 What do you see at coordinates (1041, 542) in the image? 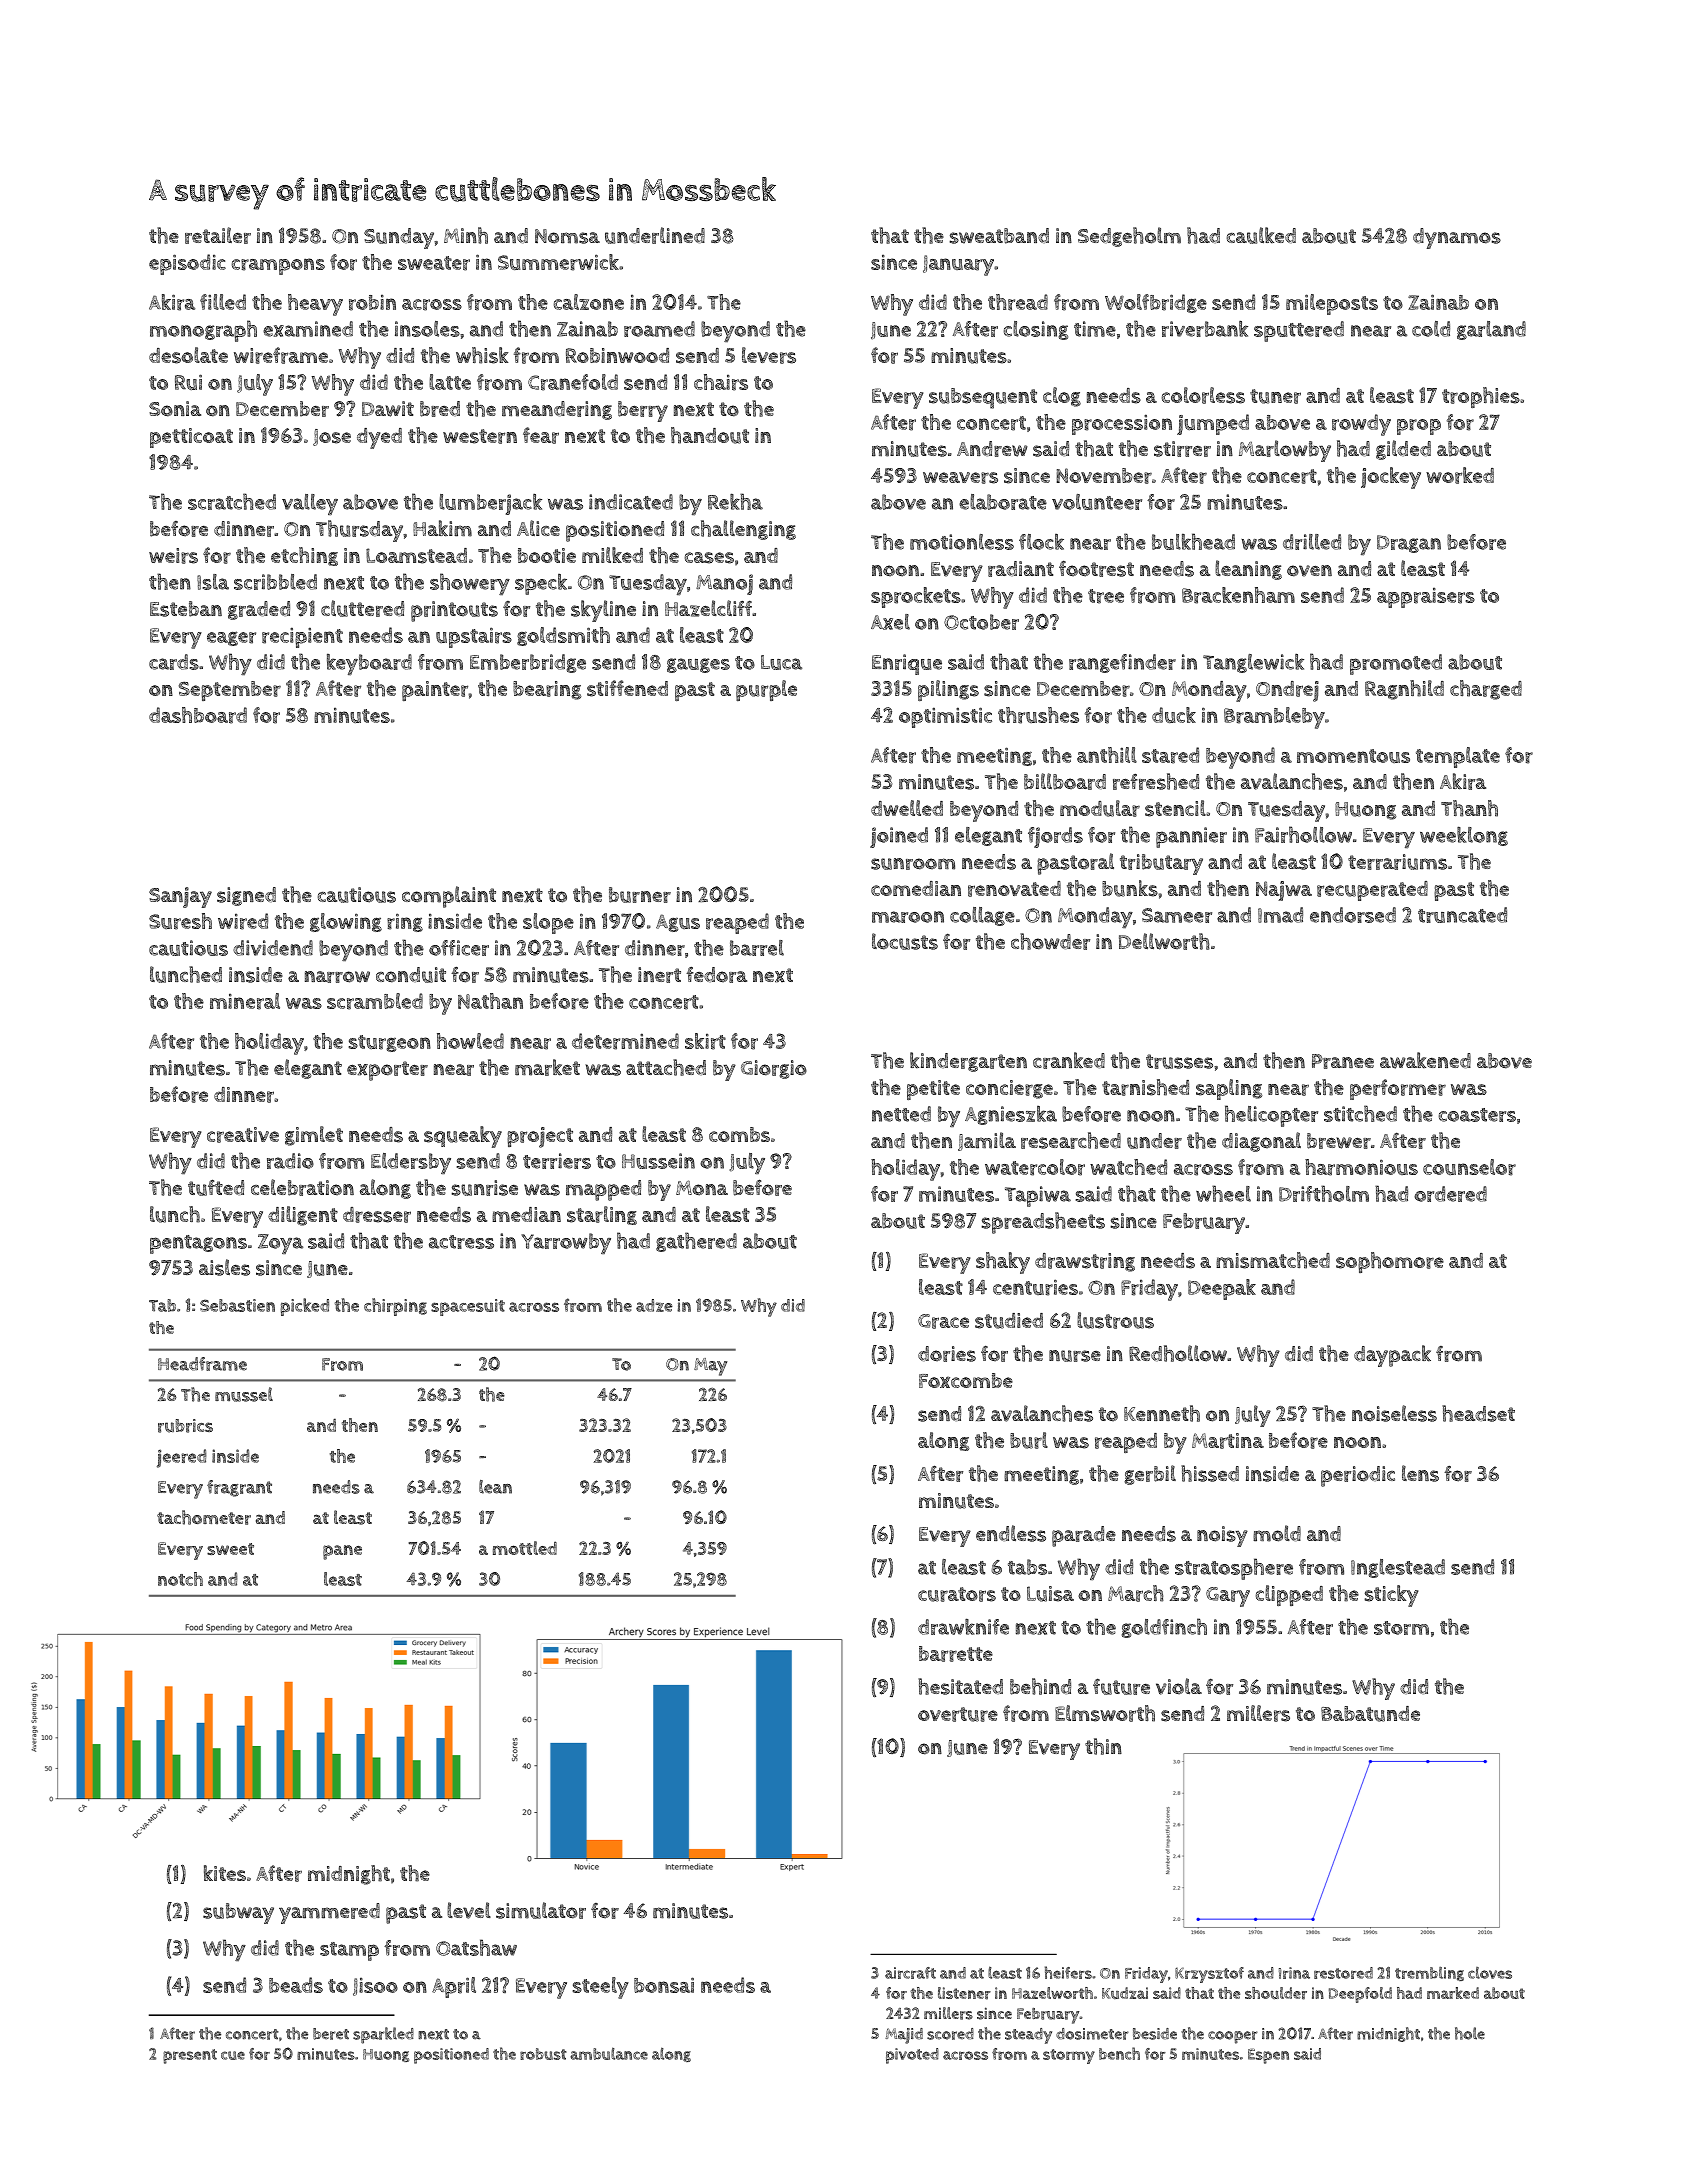
I see `flock` at bounding box center [1041, 542].
